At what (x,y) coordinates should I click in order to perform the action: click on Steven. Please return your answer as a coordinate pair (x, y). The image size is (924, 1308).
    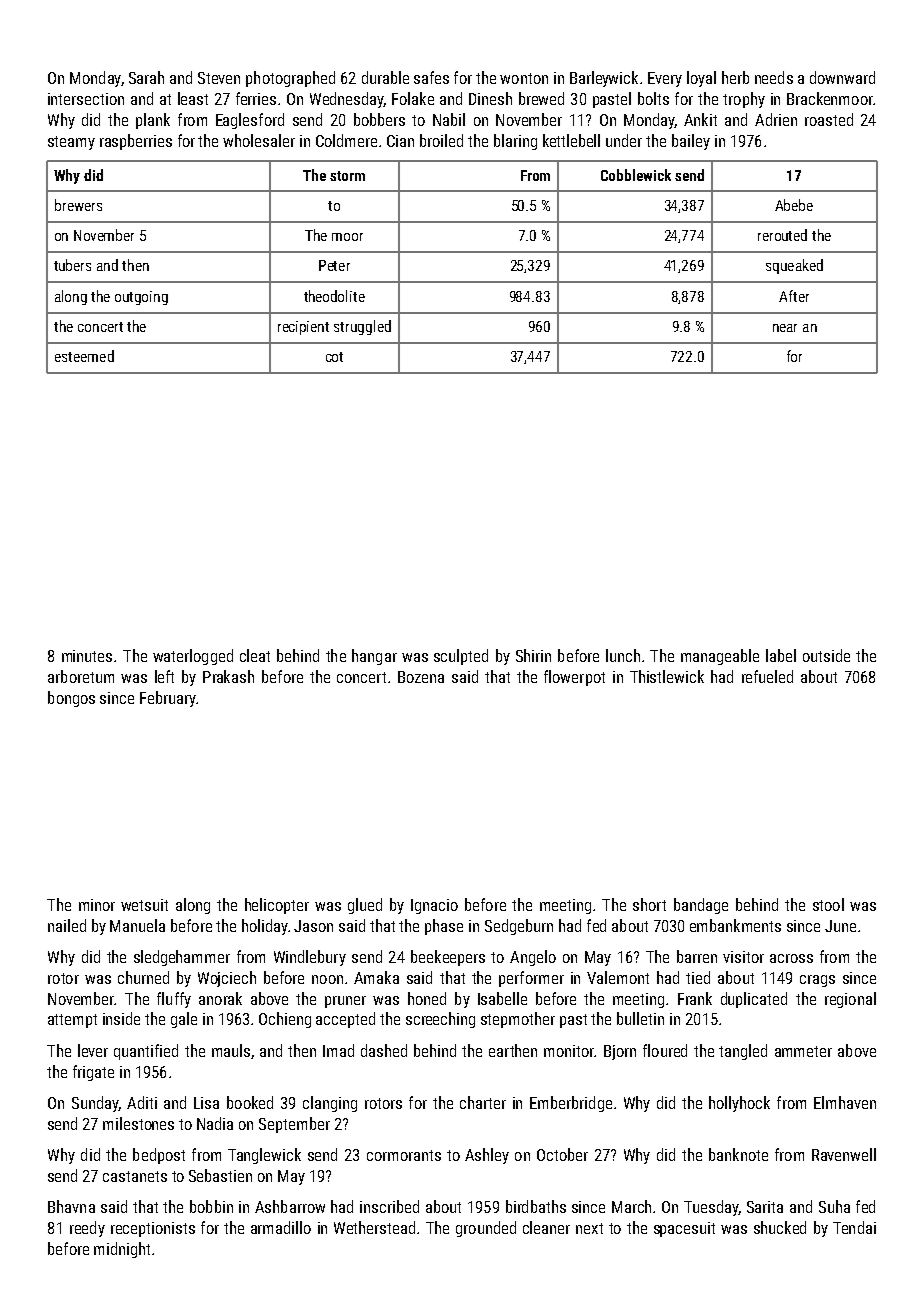
    Looking at the image, I should click on (219, 78).
